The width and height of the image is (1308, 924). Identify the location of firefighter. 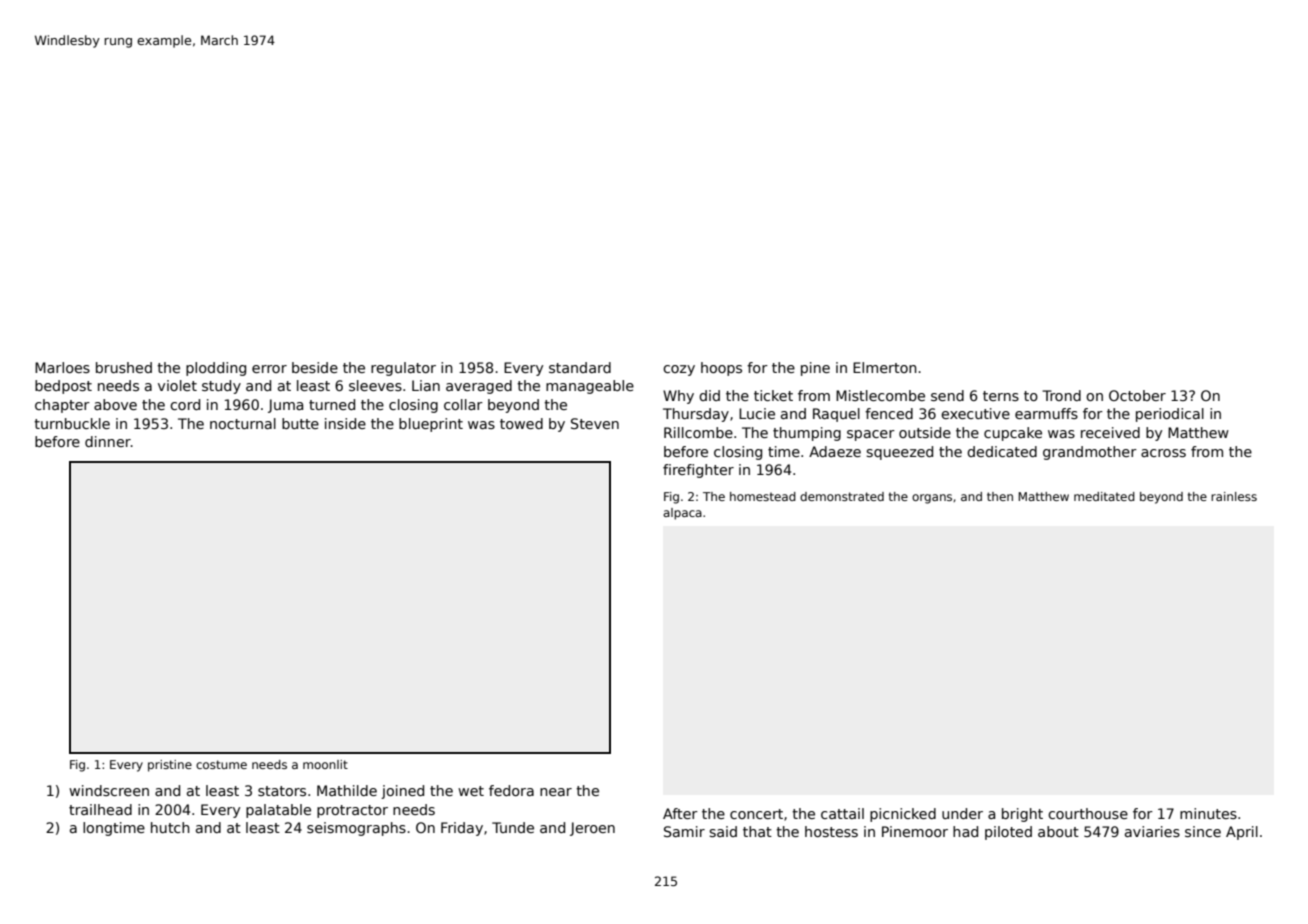
(698, 471).
